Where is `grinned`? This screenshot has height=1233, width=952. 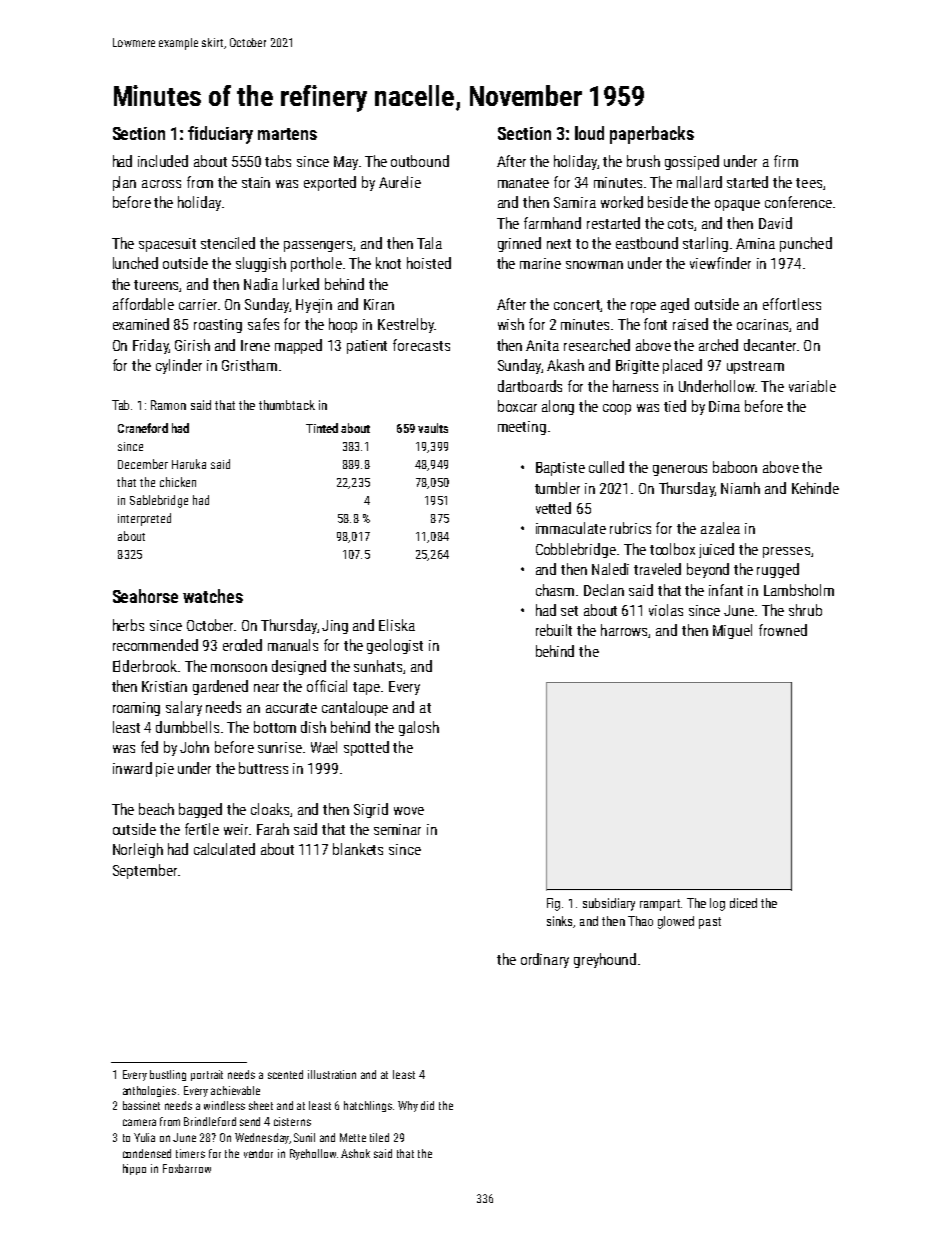
grinned is located at coordinates (519, 244).
